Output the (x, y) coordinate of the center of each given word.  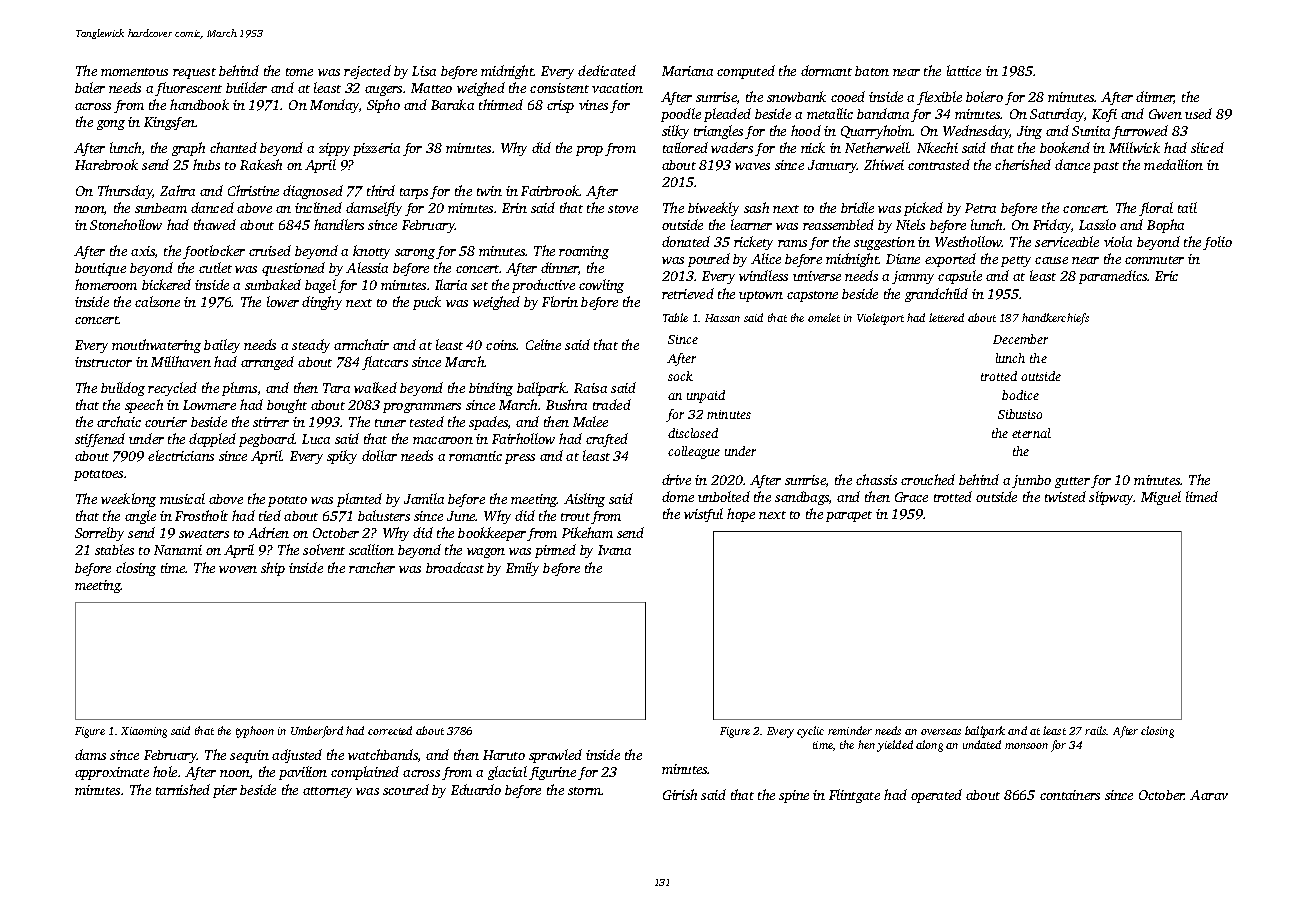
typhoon (255, 732)
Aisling (584, 500)
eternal (1031, 433)
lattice (964, 70)
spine (794, 796)
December (1020, 339)
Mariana (687, 71)
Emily (522, 569)
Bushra (566, 404)
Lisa (424, 71)
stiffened (100, 440)
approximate (112, 773)
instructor (103, 362)
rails (1096, 730)
